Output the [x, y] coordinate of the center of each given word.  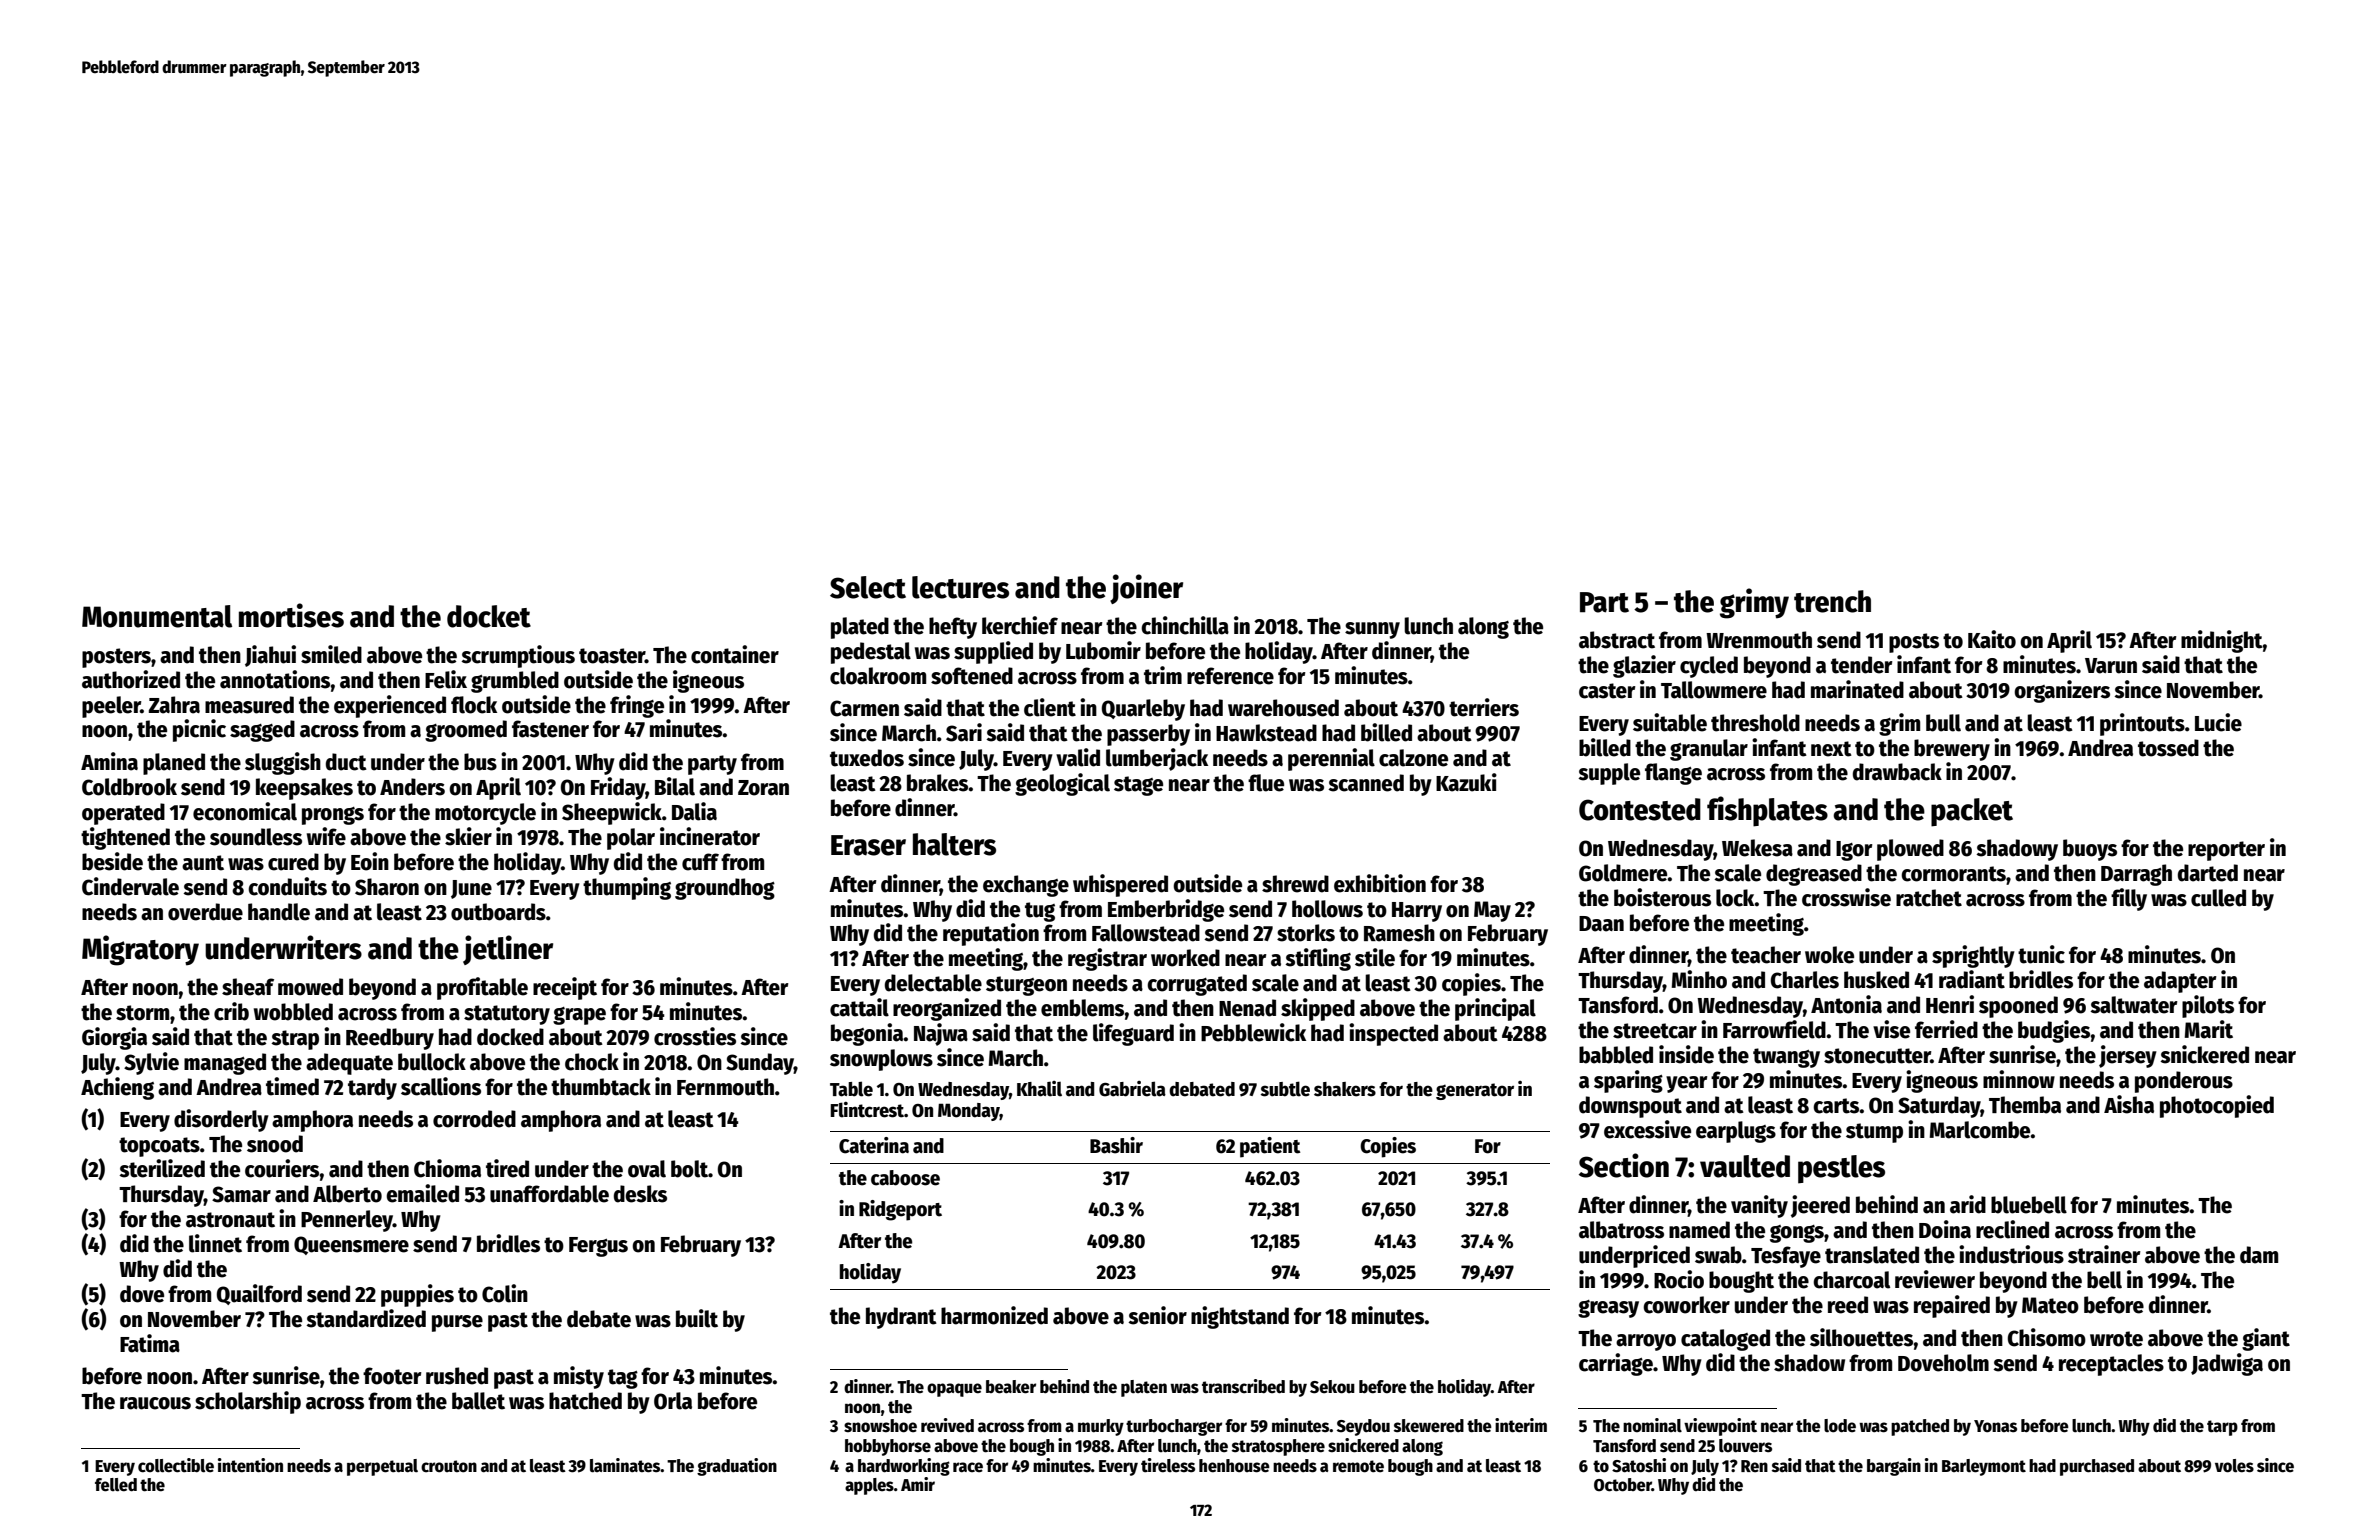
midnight [2222, 641]
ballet [478, 1401]
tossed [2168, 748]
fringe [637, 706]
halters [954, 844]
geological [1062, 784]
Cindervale [130, 886]
